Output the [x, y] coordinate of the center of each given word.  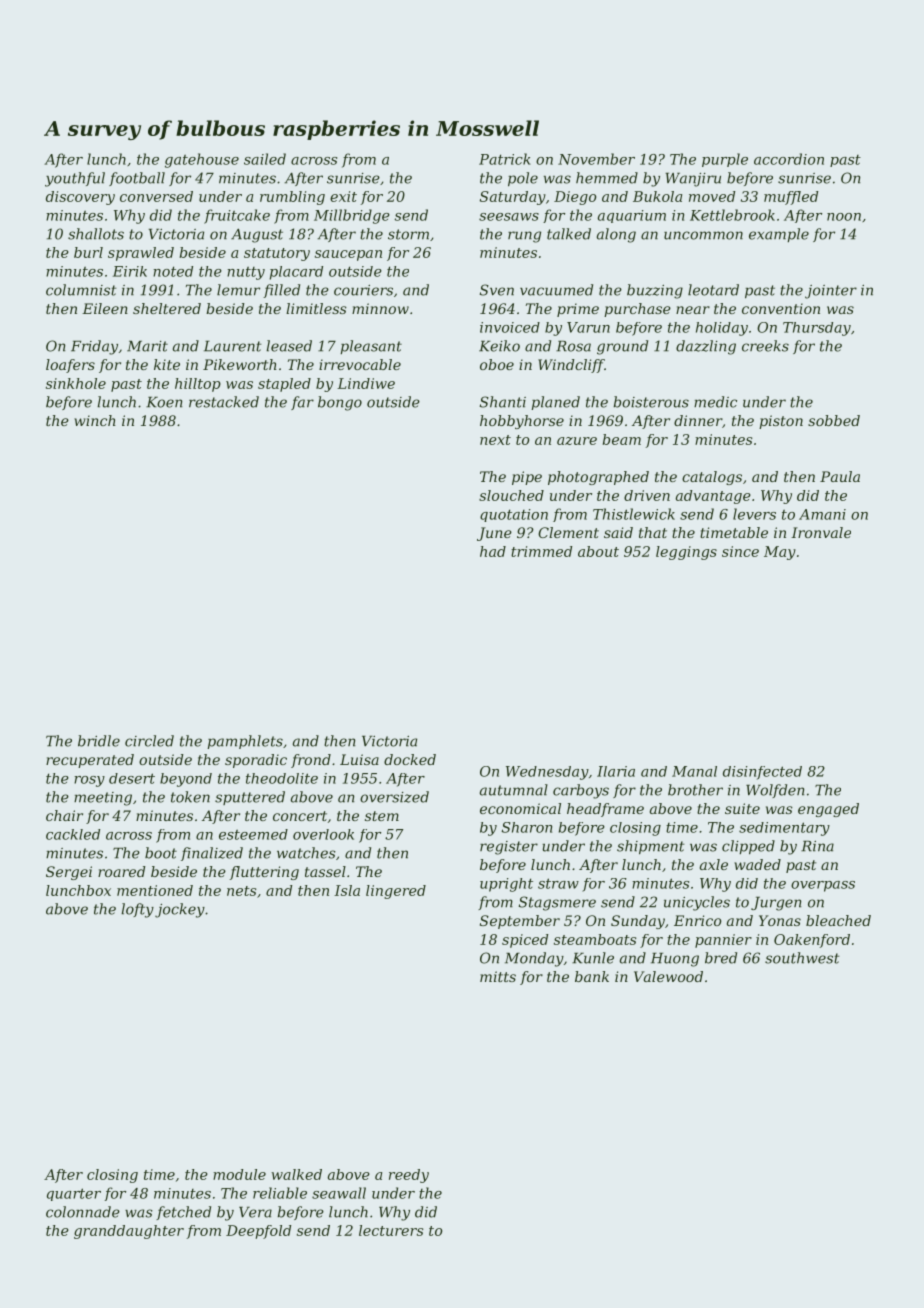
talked [569, 234]
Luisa [359, 759]
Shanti [503, 402]
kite [167, 364]
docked [410, 759]
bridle [99, 741]
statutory [277, 254]
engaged [828, 810]
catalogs [712, 478]
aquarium [632, 216]
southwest [802, 958]
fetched [183, 1213]
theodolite [282, 778]
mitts [498, 976]
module [239, 1174]
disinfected [762, 773]
